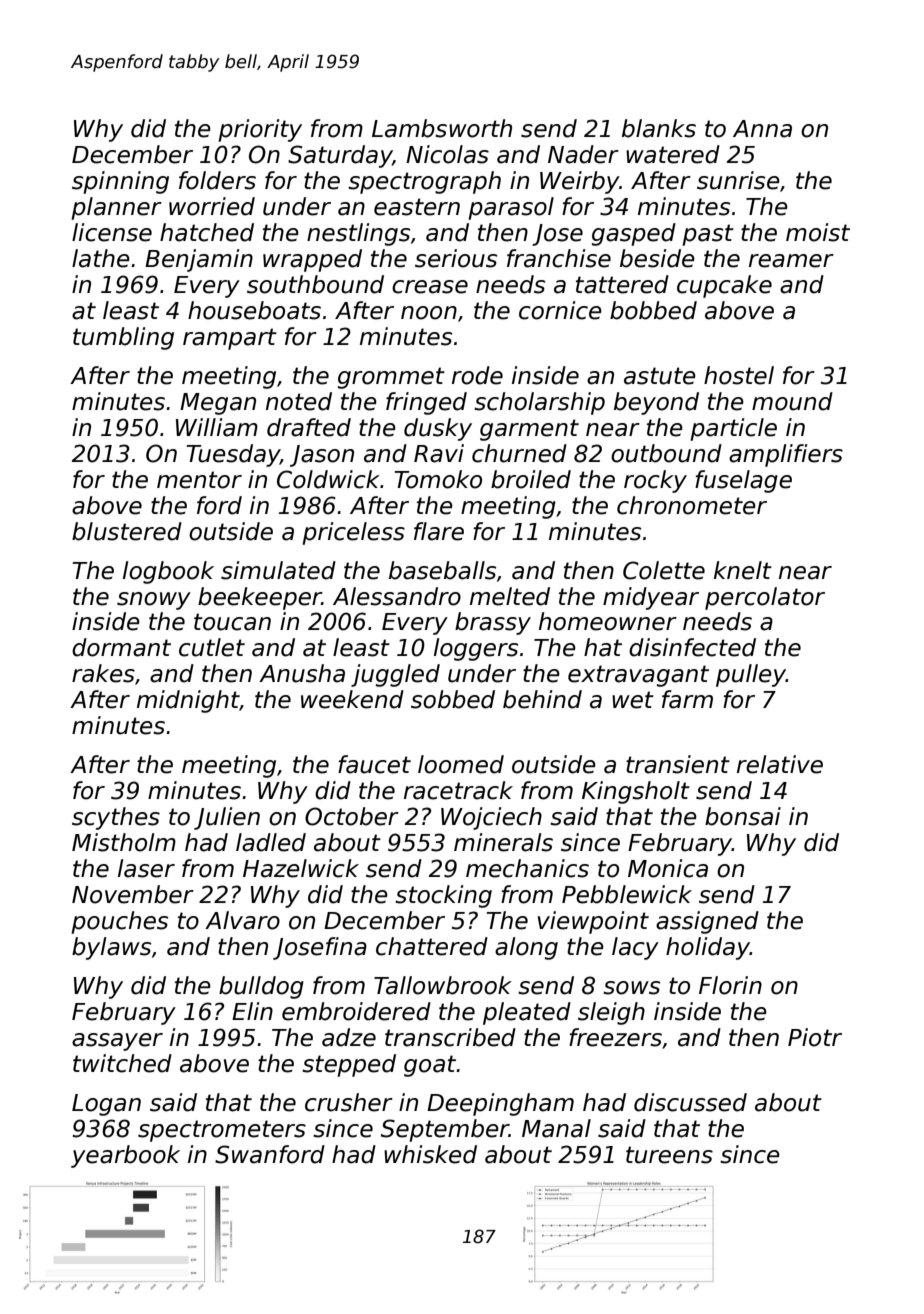 This document has width=924, height=1314. What do you see at coordinates (659, 128) in the document?
I see `blanks` at bounding box center [659, 128].
